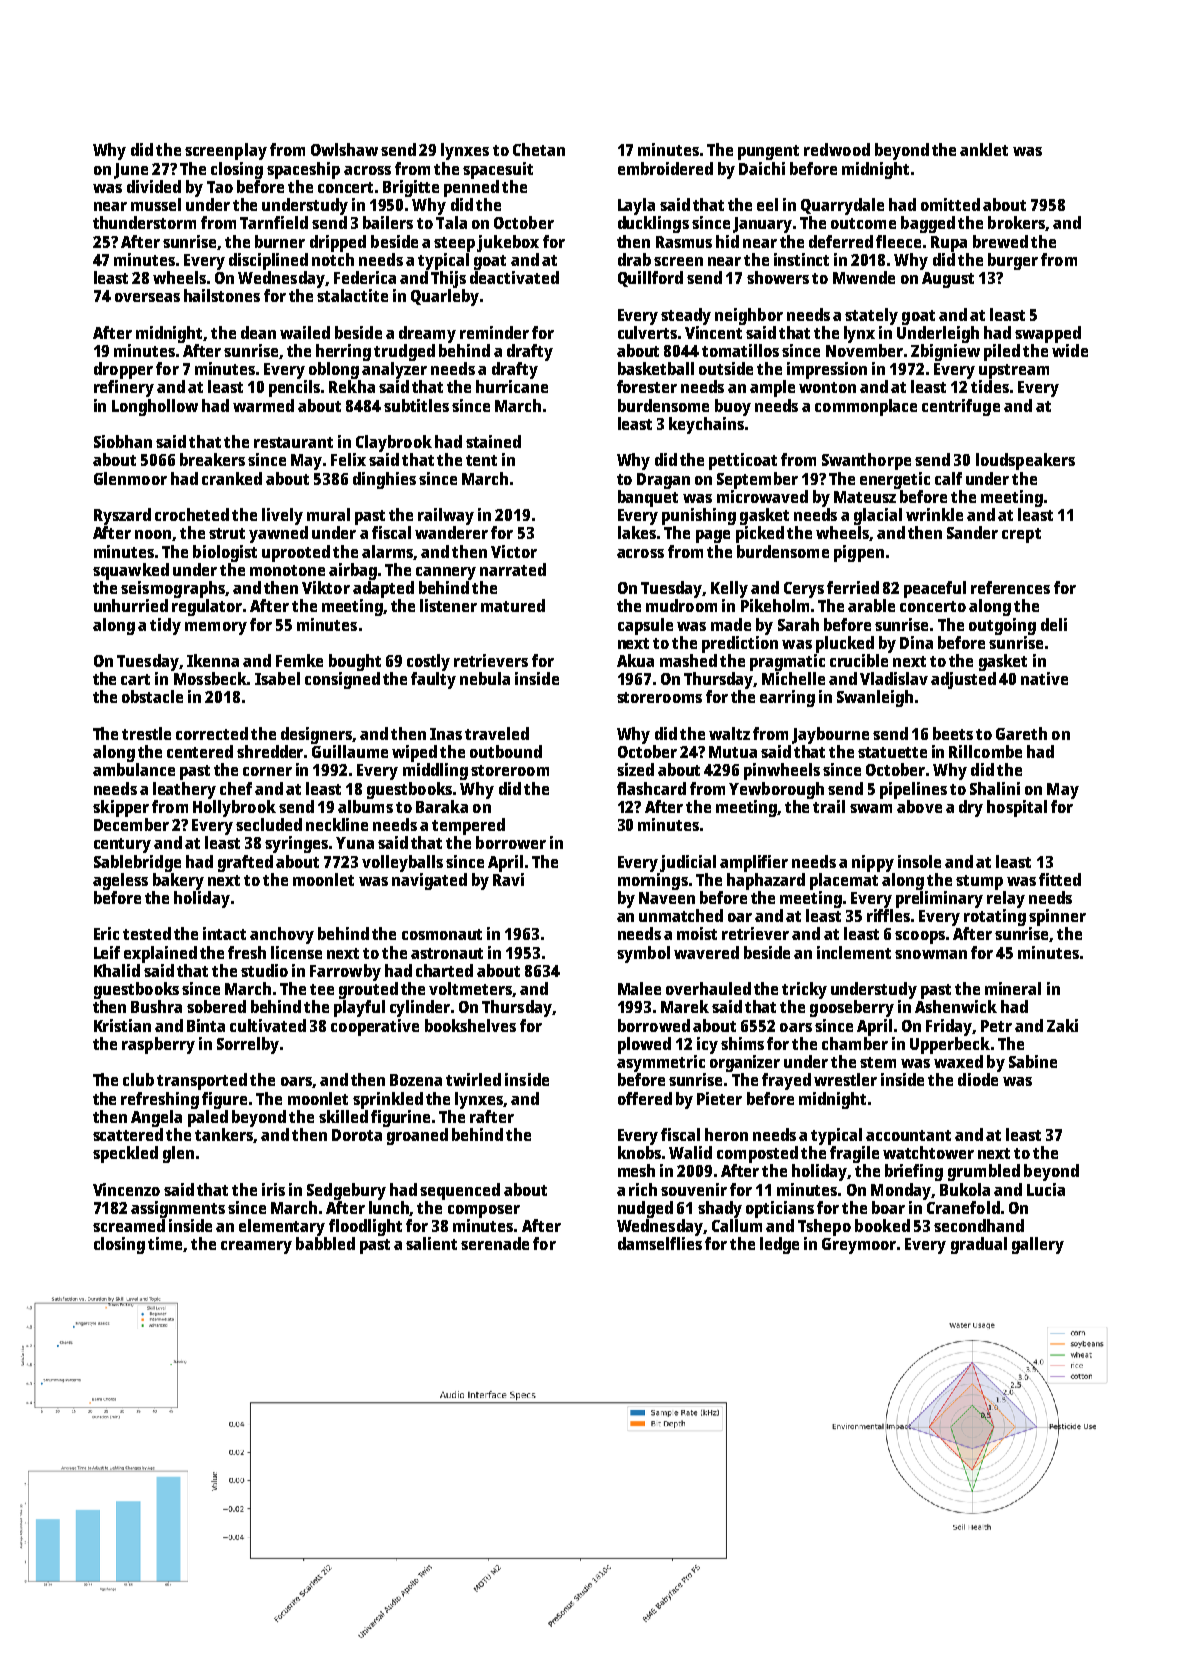  I want to click on redwood, so click(837, 149).
